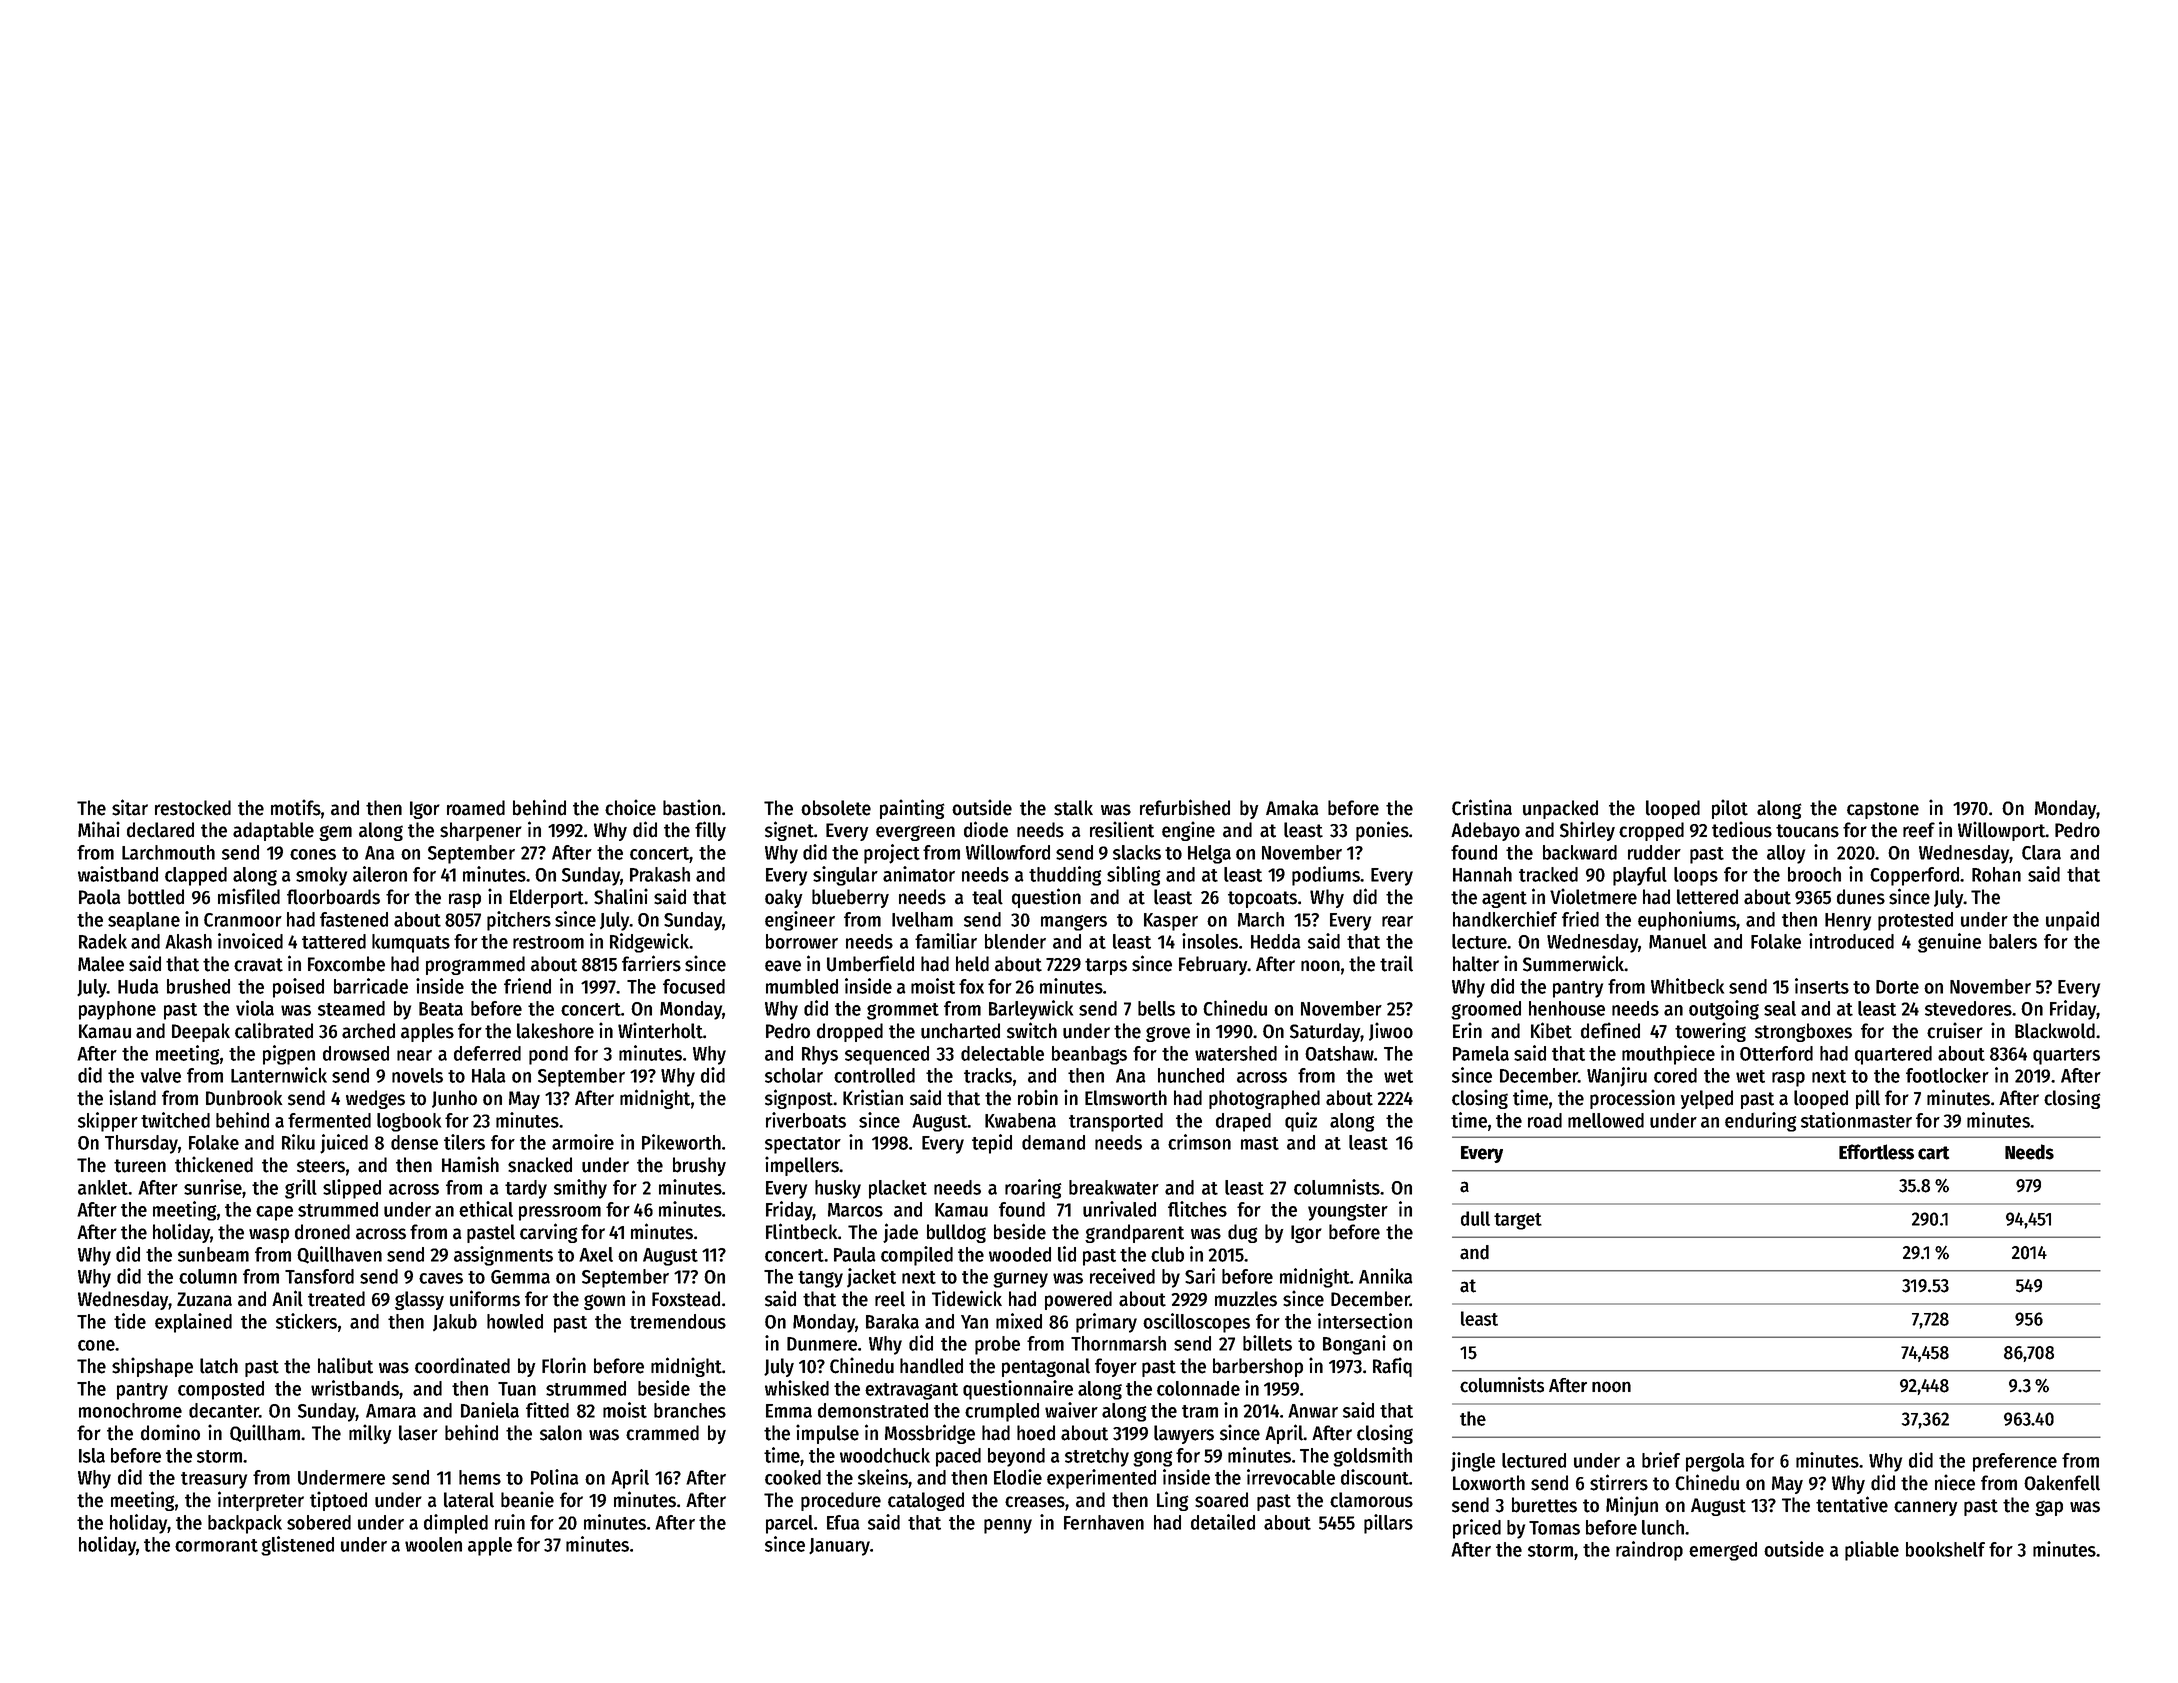 The width and height of the screenshot is (2178, 1683). What do you see at coordinates (1934, 1153) in the screenshot?
I see `cart` at bounding box center [1934, 1153].
